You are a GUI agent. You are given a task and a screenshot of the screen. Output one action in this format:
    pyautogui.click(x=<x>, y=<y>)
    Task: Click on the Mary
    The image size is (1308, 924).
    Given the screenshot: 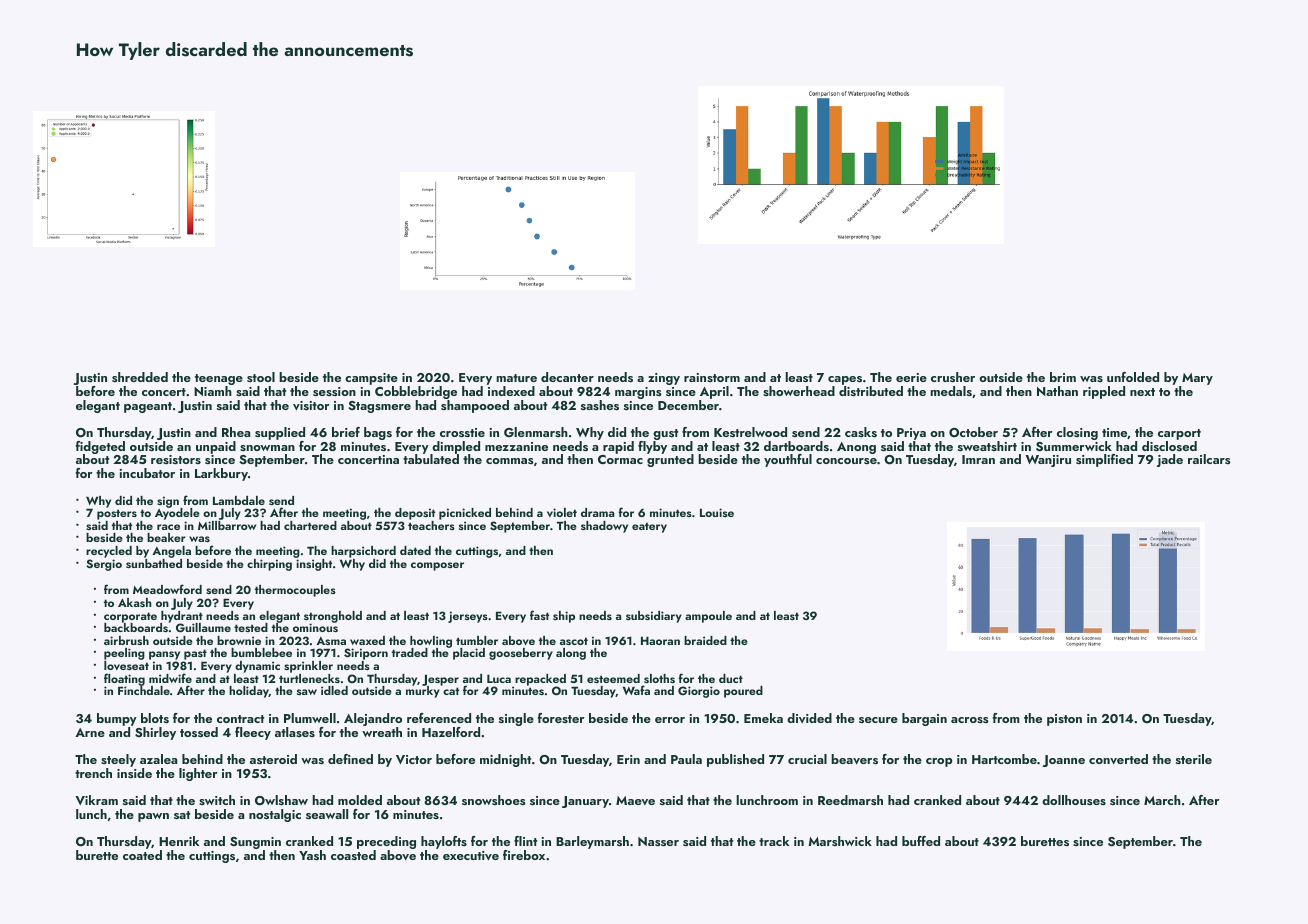 What is the action you would take?
    pyautogui.click(x=1197, y=379)
